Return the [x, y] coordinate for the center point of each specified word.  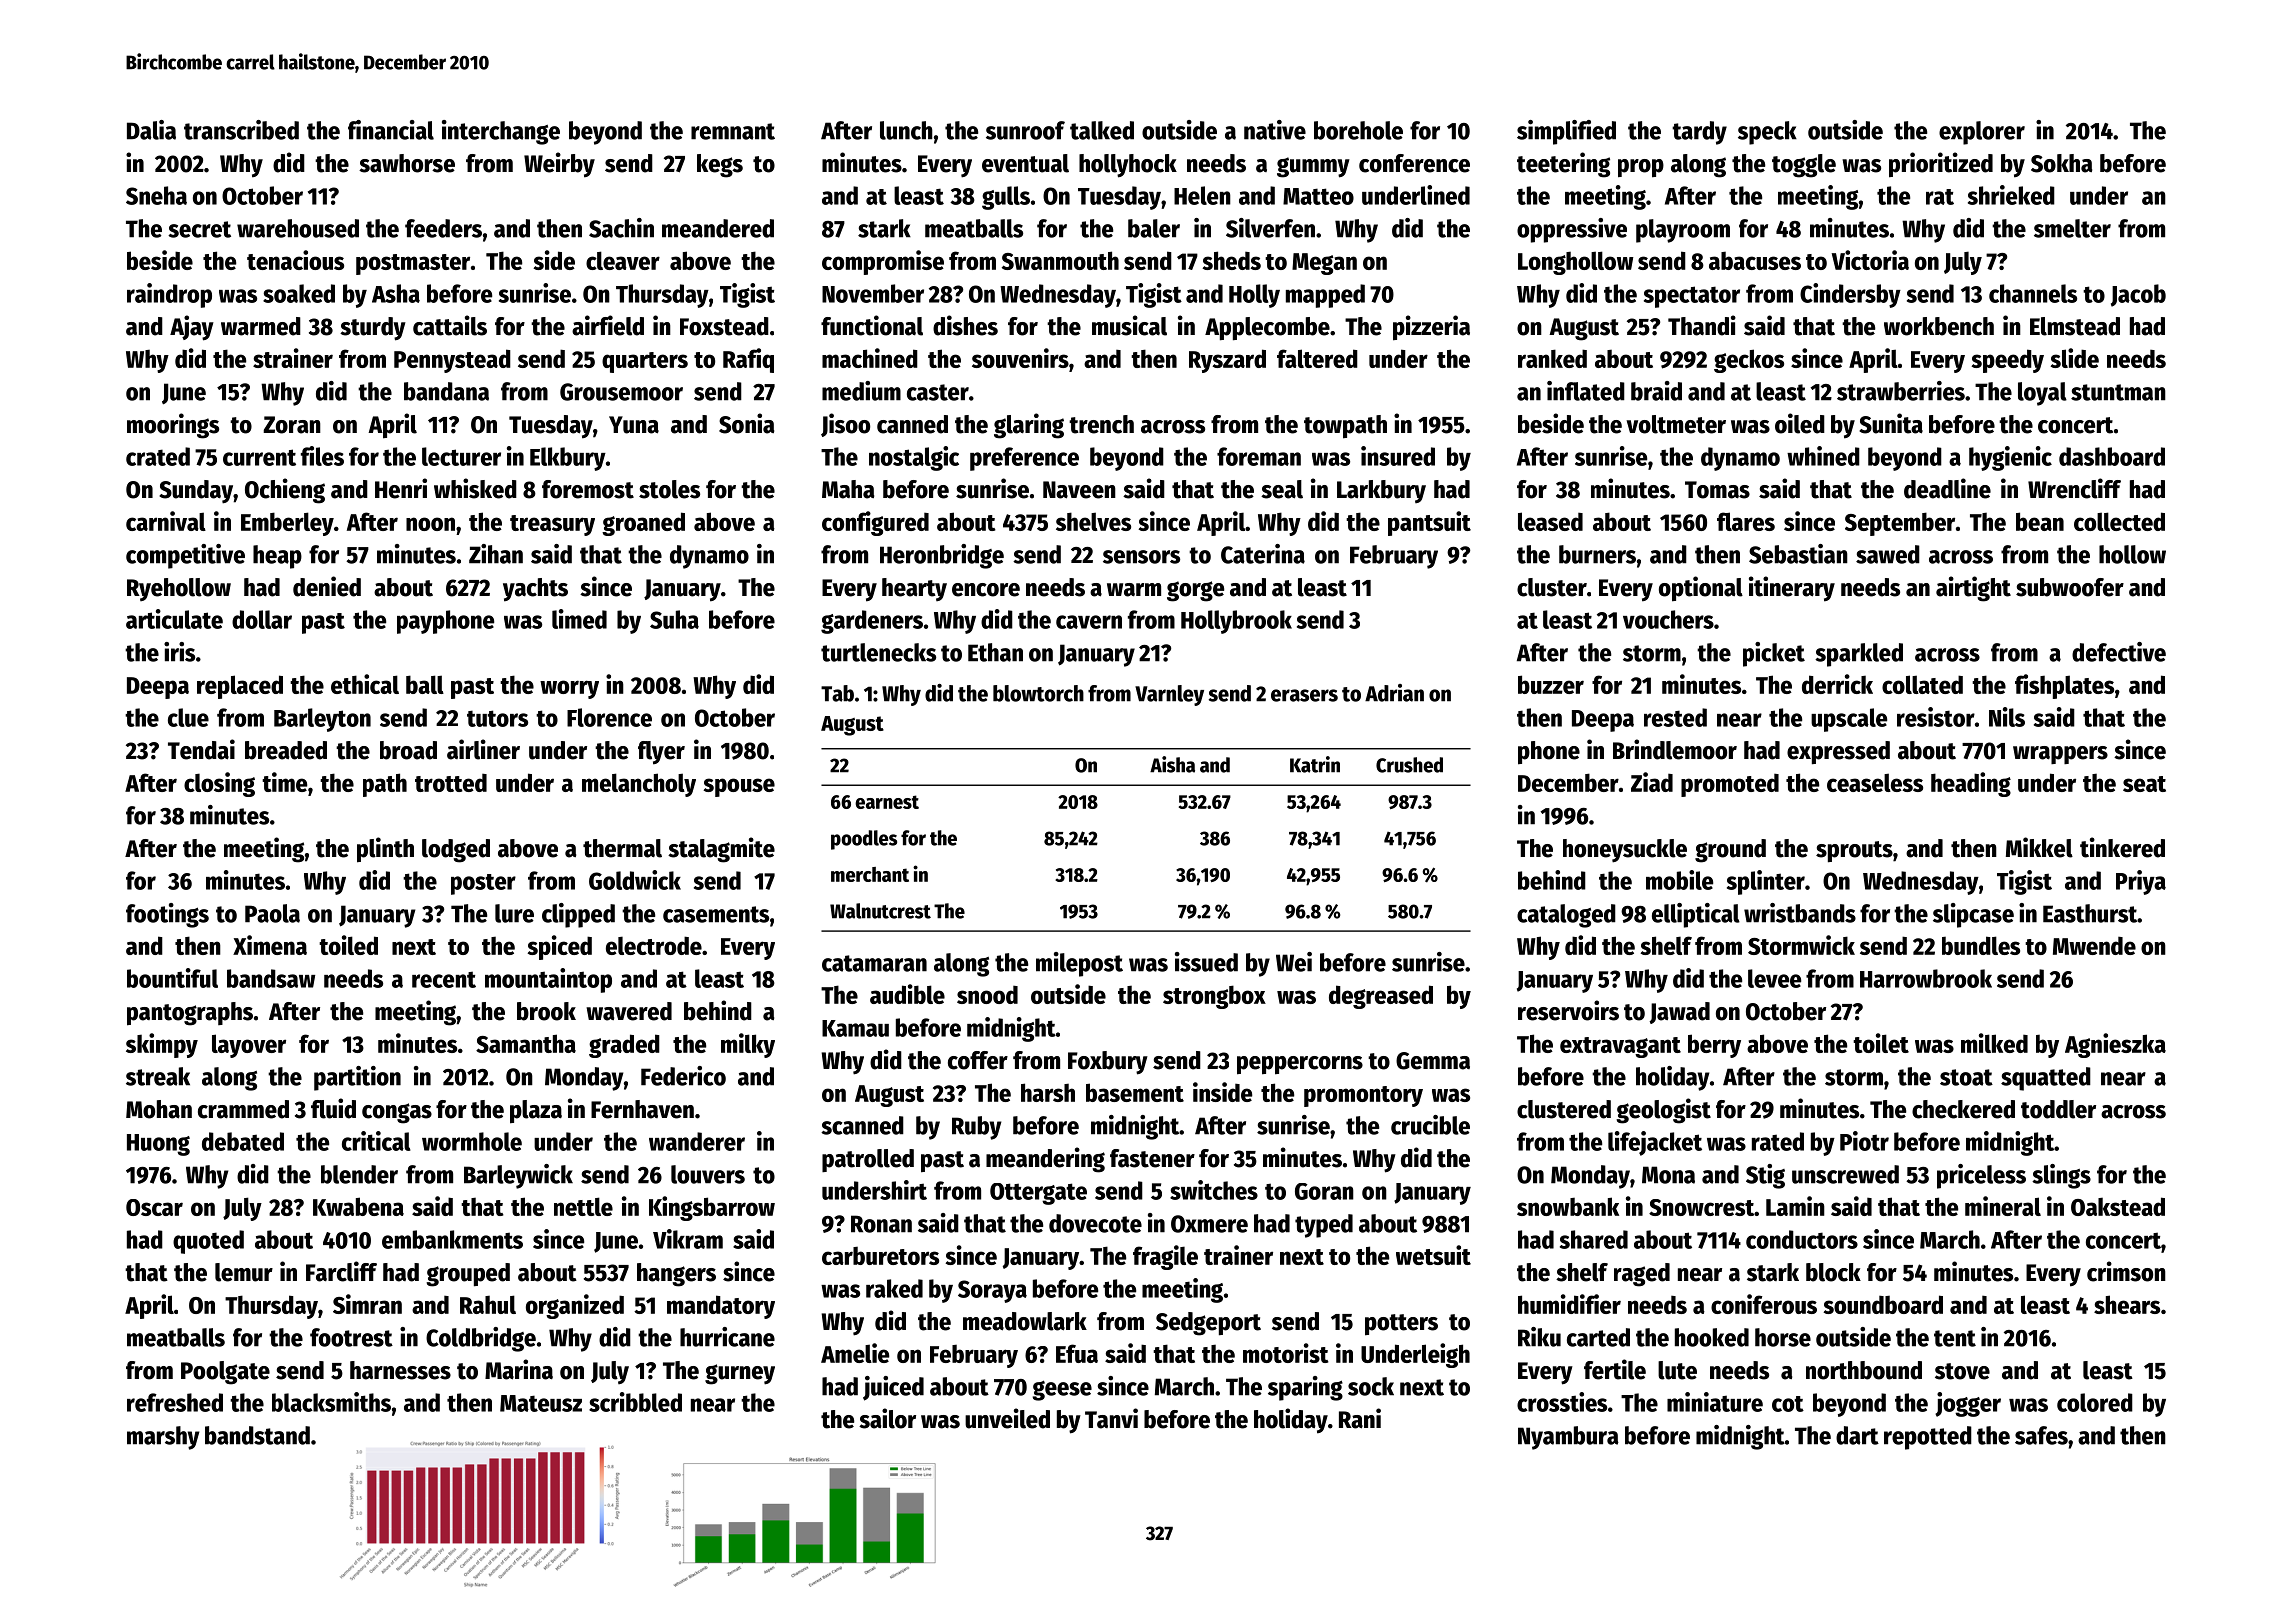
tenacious [295, 260]
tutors [497, 718]
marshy [163, 1438]
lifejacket [1655, 1143]
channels [2033, 293]
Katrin [1315, 764]
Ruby [977, 1128]
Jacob [2138, 295]
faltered [1317, 358]
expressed [1838, 753]
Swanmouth [1060, 260]
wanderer [697, 1141]
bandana [446, 391]
